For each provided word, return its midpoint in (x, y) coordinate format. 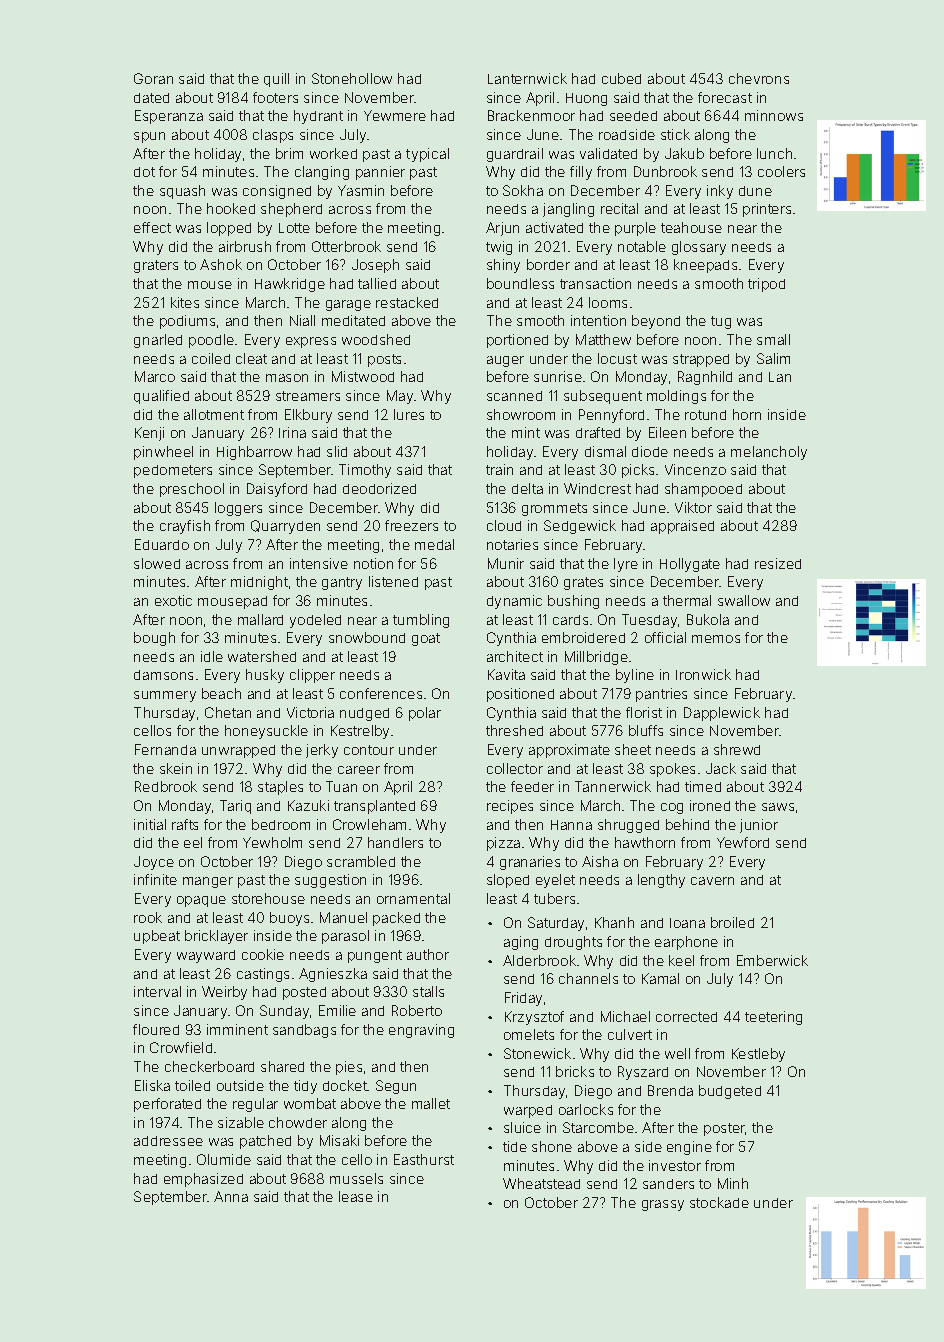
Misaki (339, 1140)
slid (337, 451)
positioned (520, 695)
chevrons (759, 78)
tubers (554, 898)
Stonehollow (352, 78)
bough (154, 639)
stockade (719, 1202)
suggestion (330, 881)
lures (409, 414)
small (773, 339)
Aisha (600, 861)
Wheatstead (541, 1183)
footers (275, 97)
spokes (672, 770)
